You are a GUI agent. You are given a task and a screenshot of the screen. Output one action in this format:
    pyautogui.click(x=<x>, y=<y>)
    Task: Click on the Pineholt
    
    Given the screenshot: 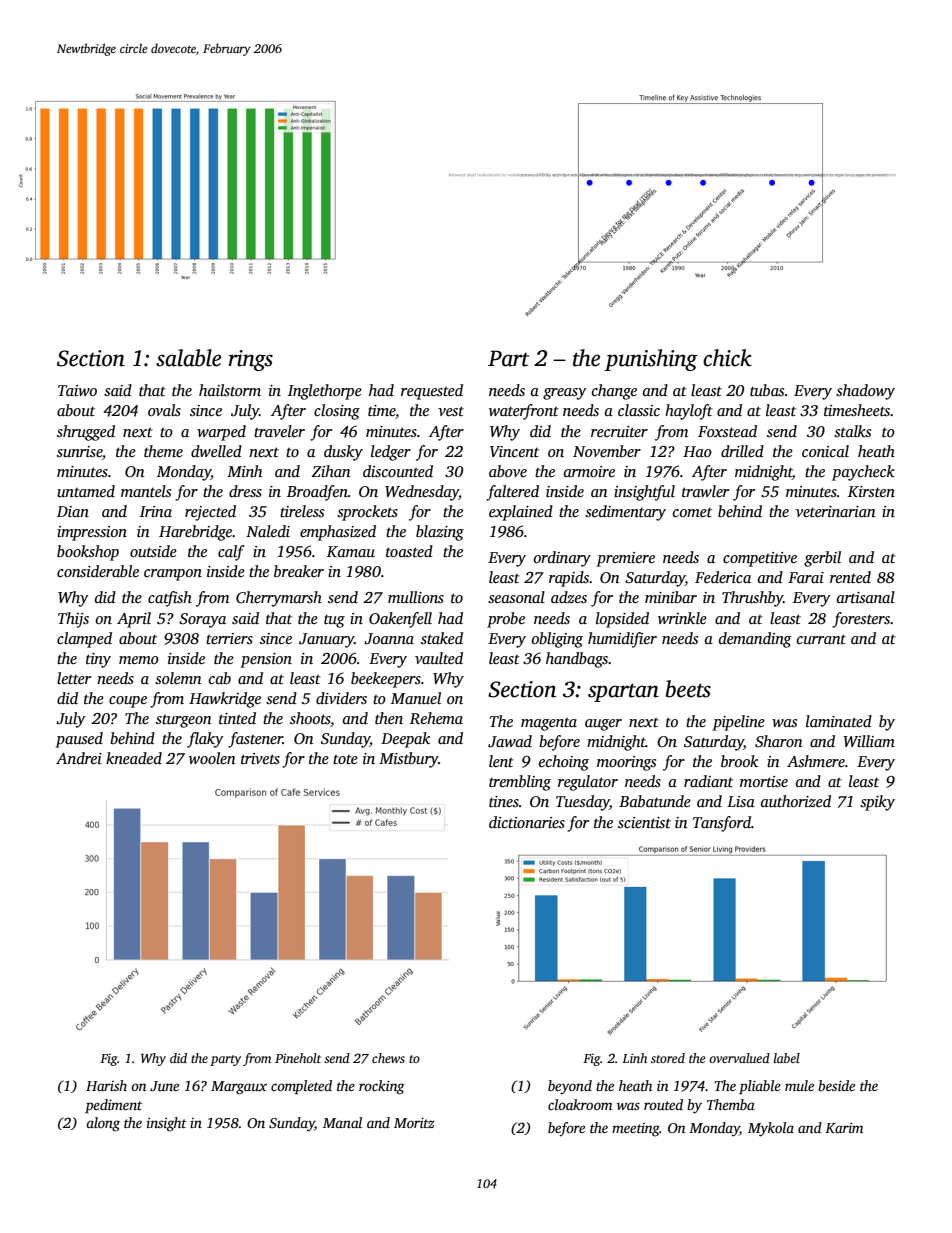 What is the action you would take?
    pyautogui.click(x=298, y=1058)
